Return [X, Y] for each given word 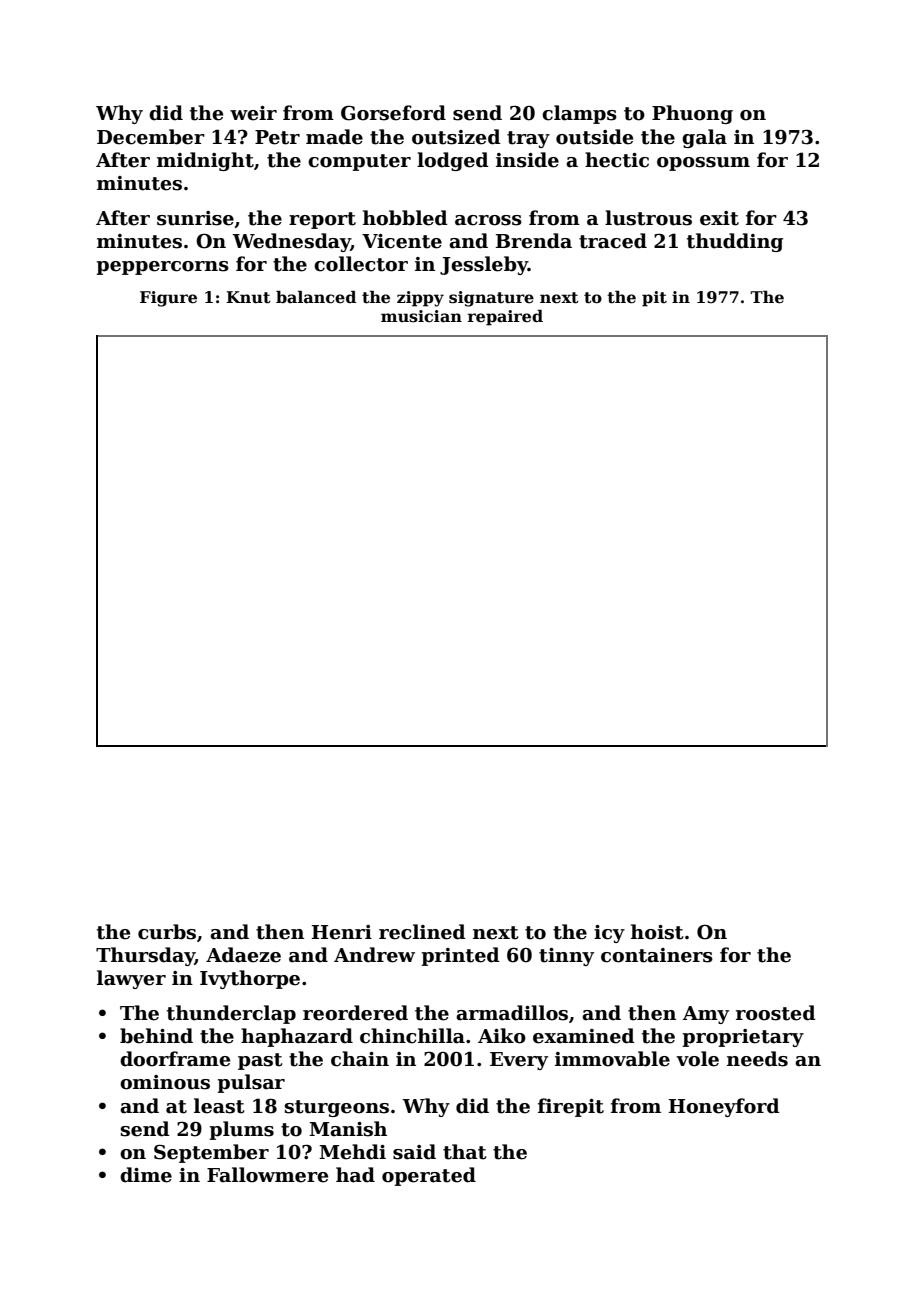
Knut [248, 297]
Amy [706, 1015]
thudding [735, 242]
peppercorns [162, 268]
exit [719, 218]
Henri [342, 932]
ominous [165, 1082]
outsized [456, 137]
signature [491, 299]
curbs [167, 932]
